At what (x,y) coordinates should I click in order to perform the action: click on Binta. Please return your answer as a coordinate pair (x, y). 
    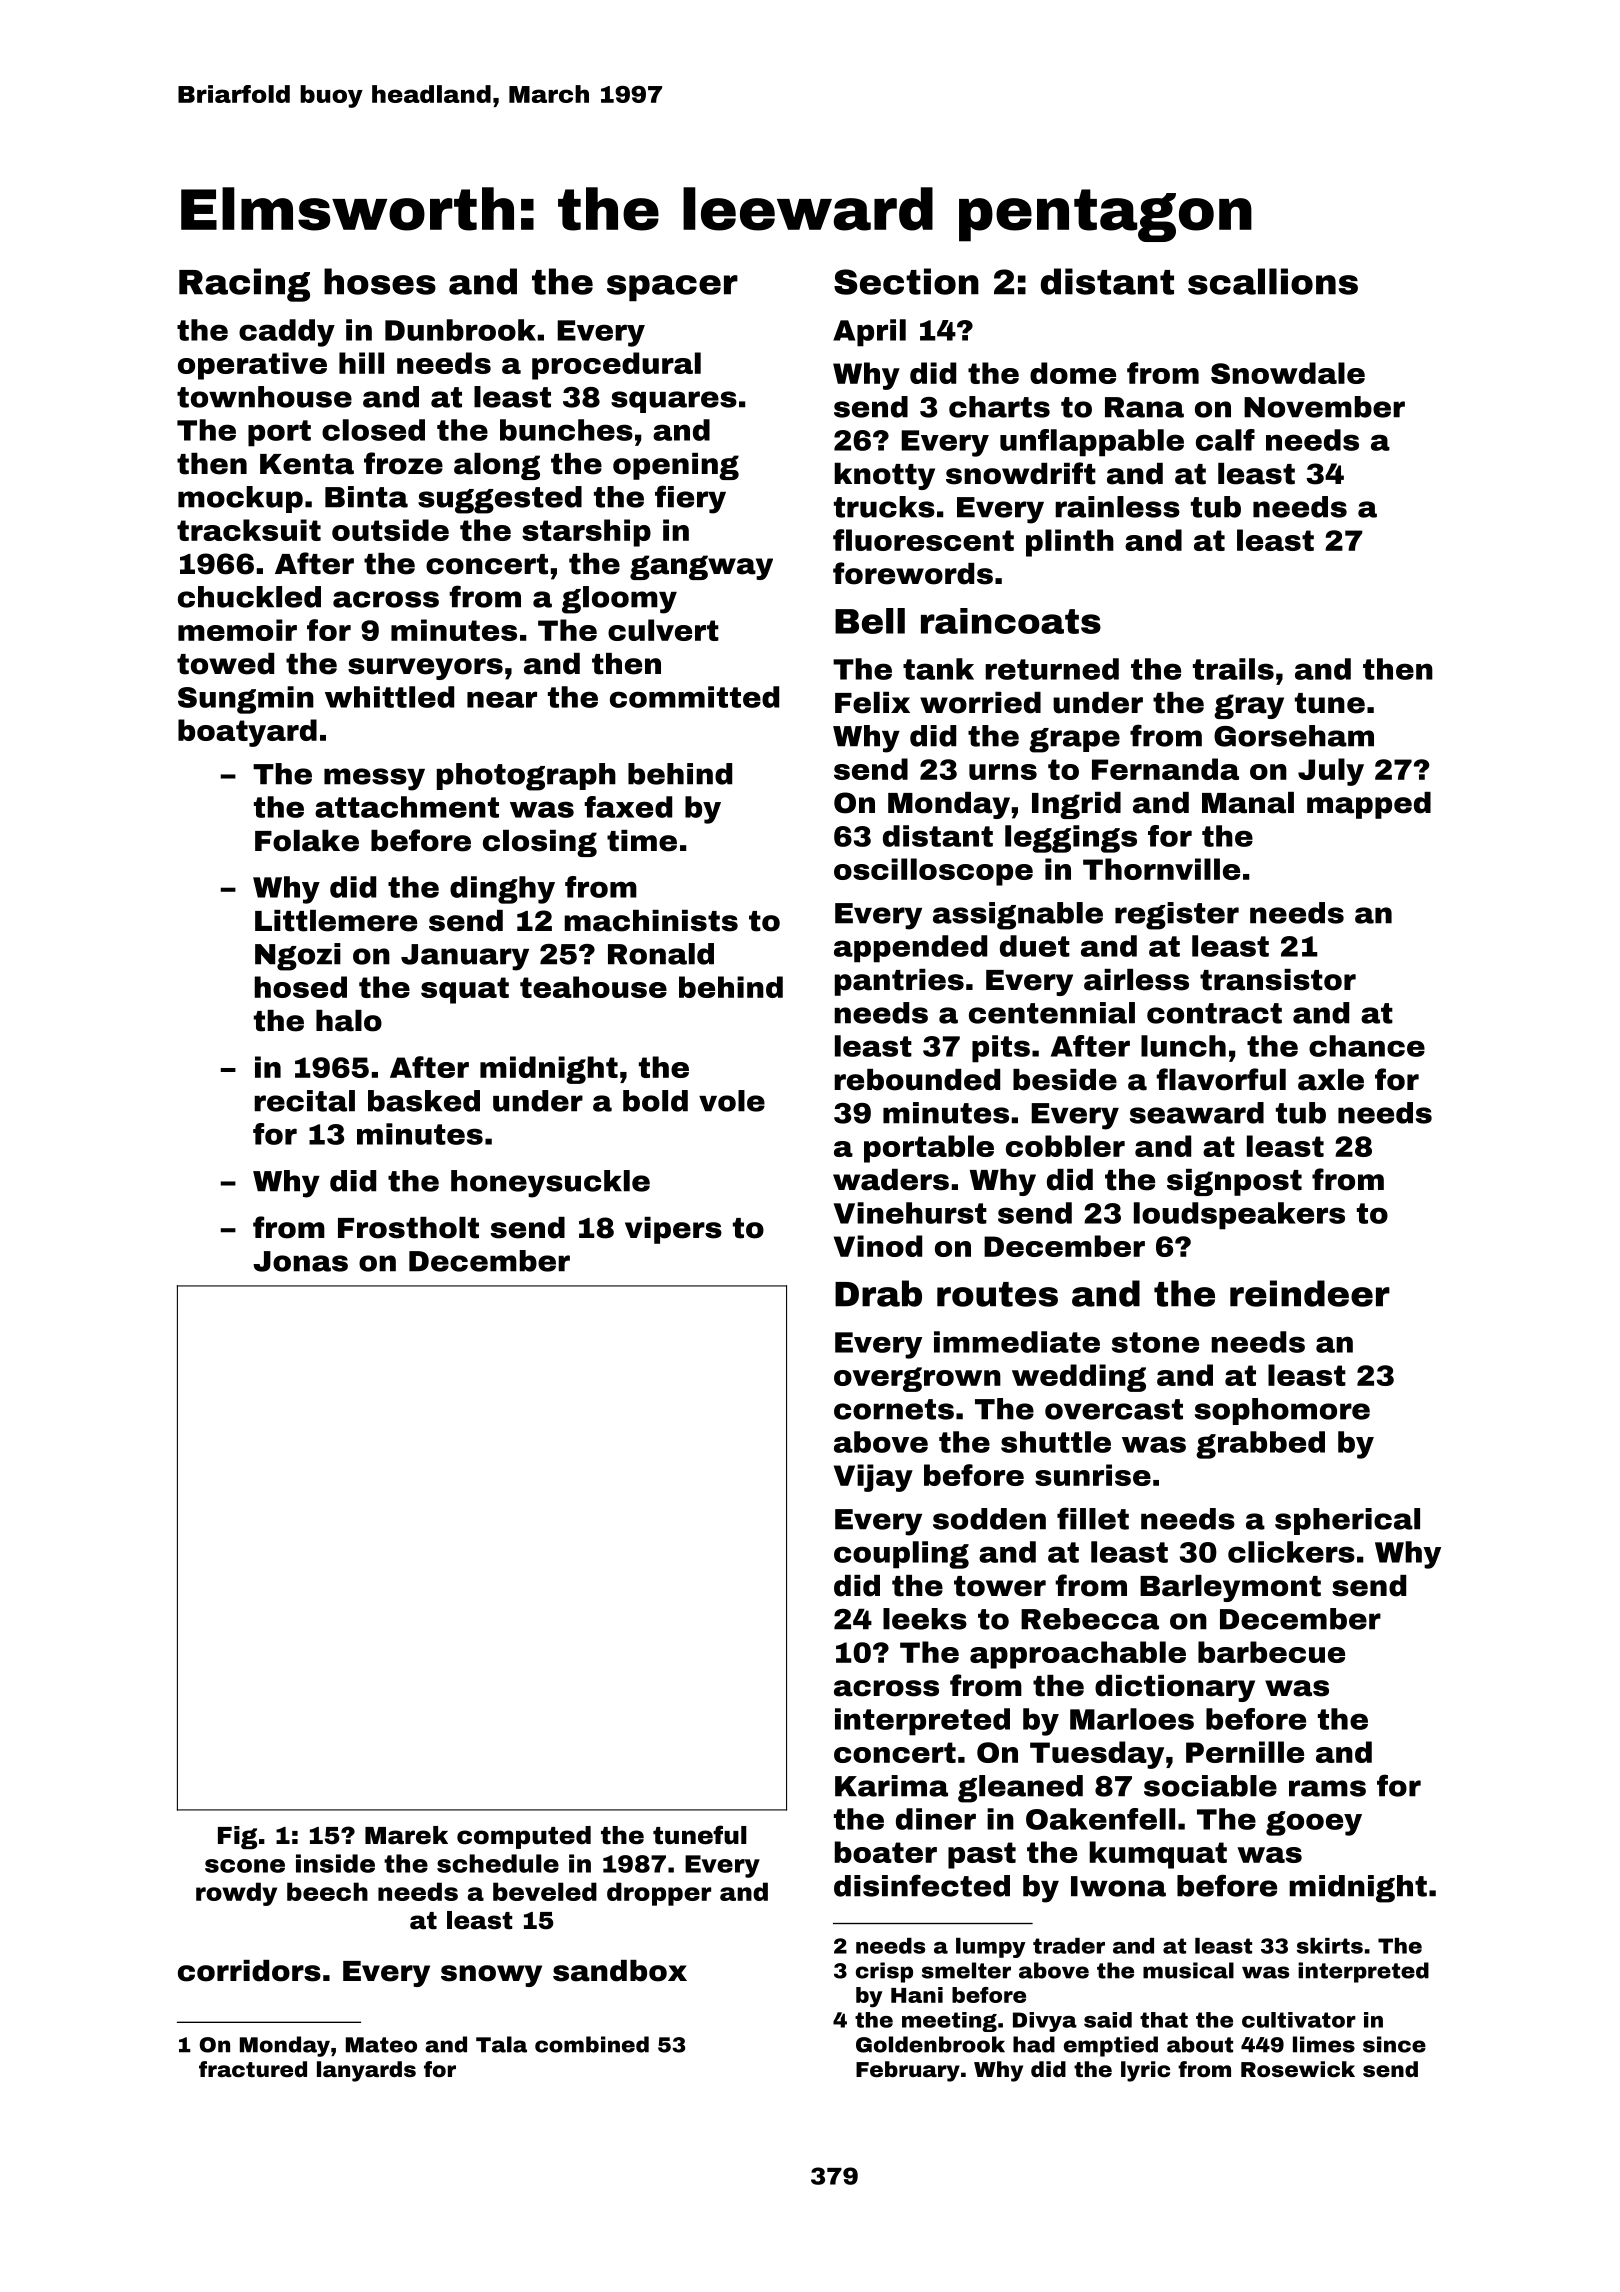
    Looking at the image, I should click on (366, 497).
